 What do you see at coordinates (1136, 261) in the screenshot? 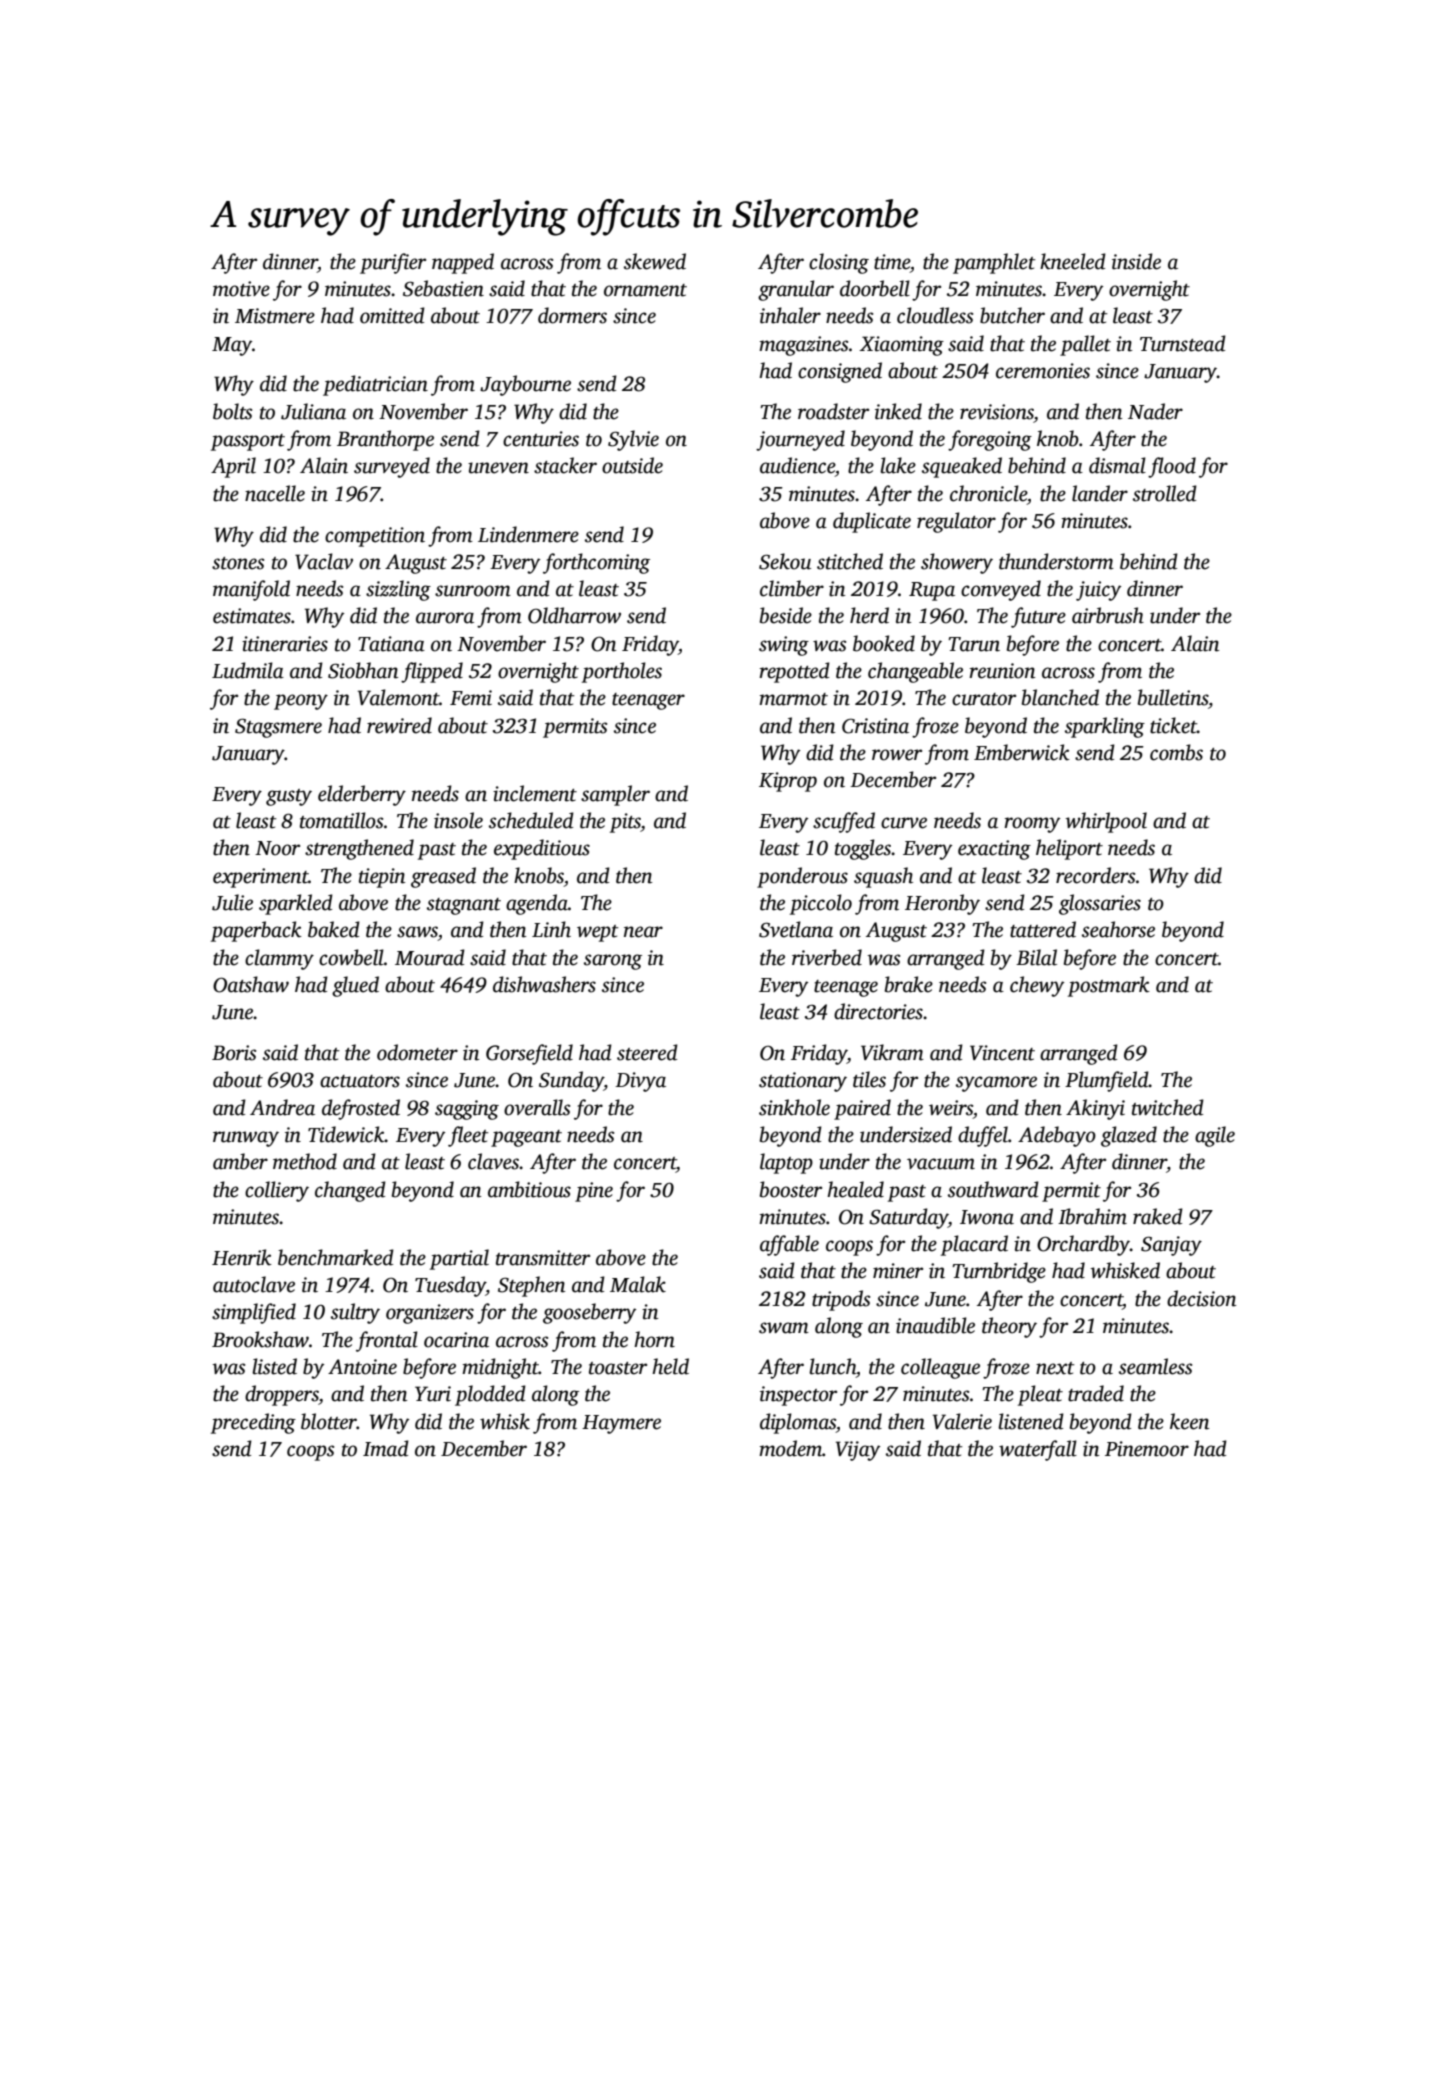
I see `inside` at bounding box center [1136, 261].
